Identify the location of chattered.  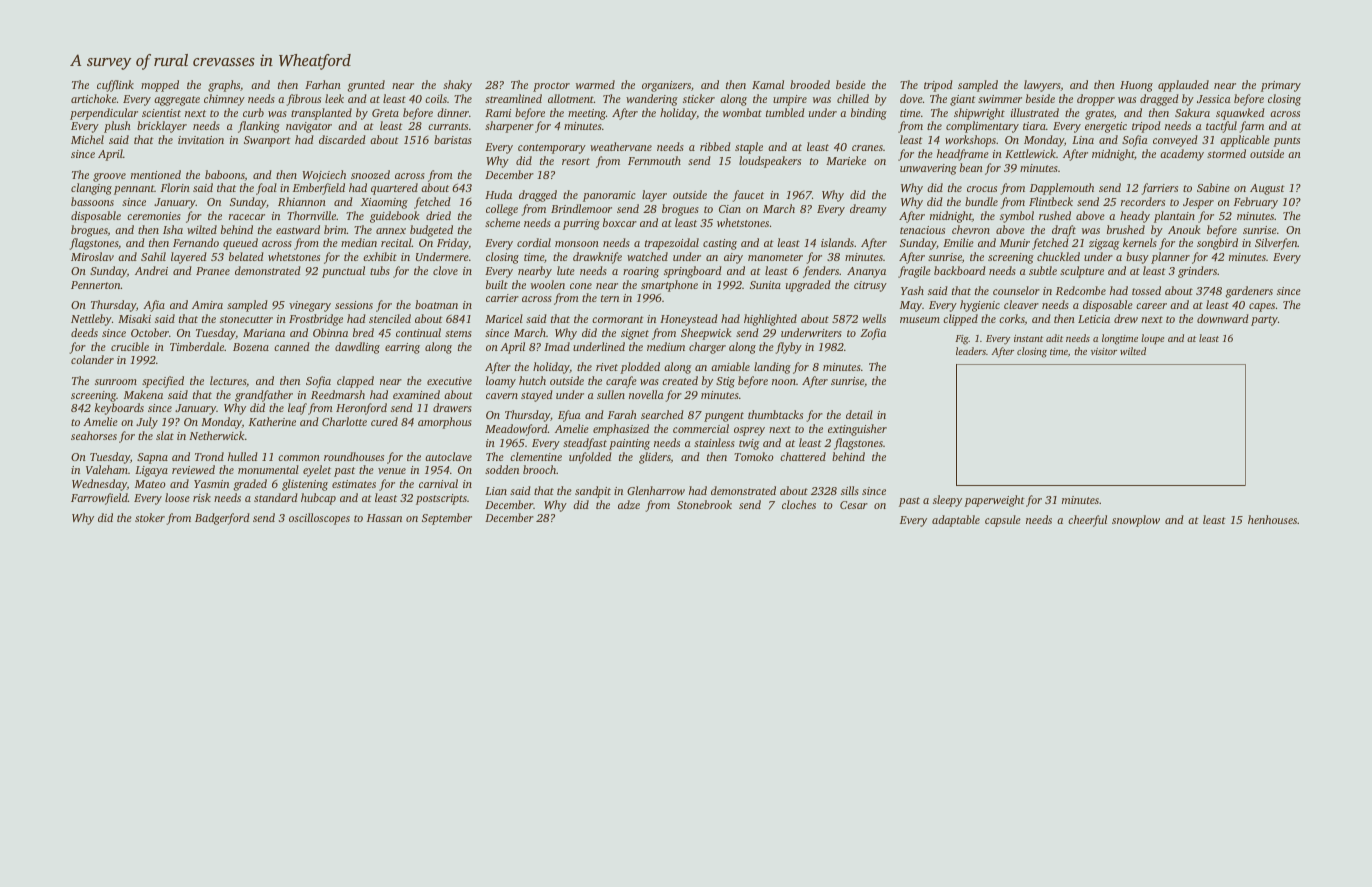
(803, 456).
